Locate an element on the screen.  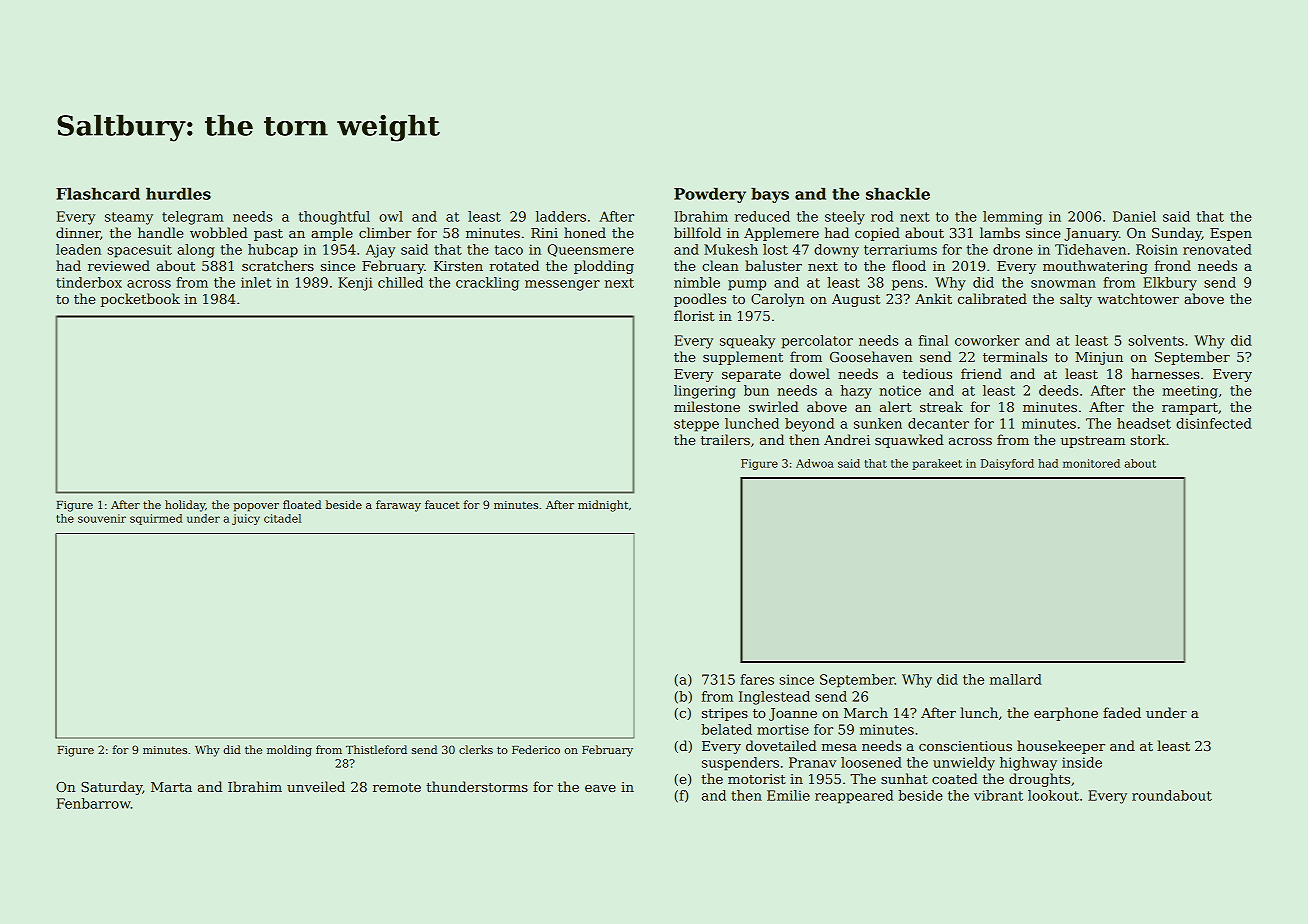
faded is located at coordinates (1122, 712).
